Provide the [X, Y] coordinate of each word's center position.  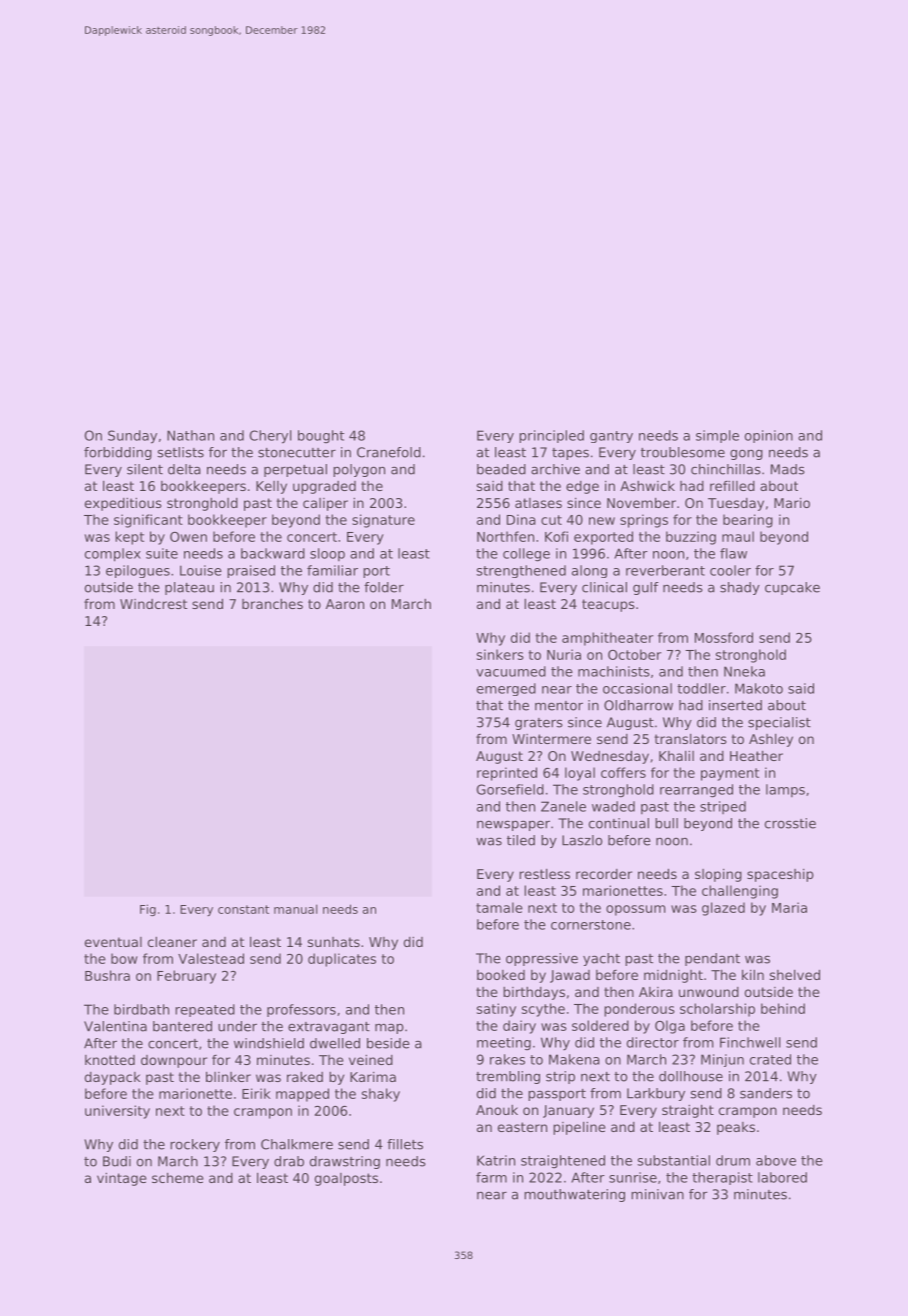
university [117, 1112]
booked [501, 975]
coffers [623, 772]
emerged [506, 689]
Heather [756, 755]
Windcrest [153, 604]
